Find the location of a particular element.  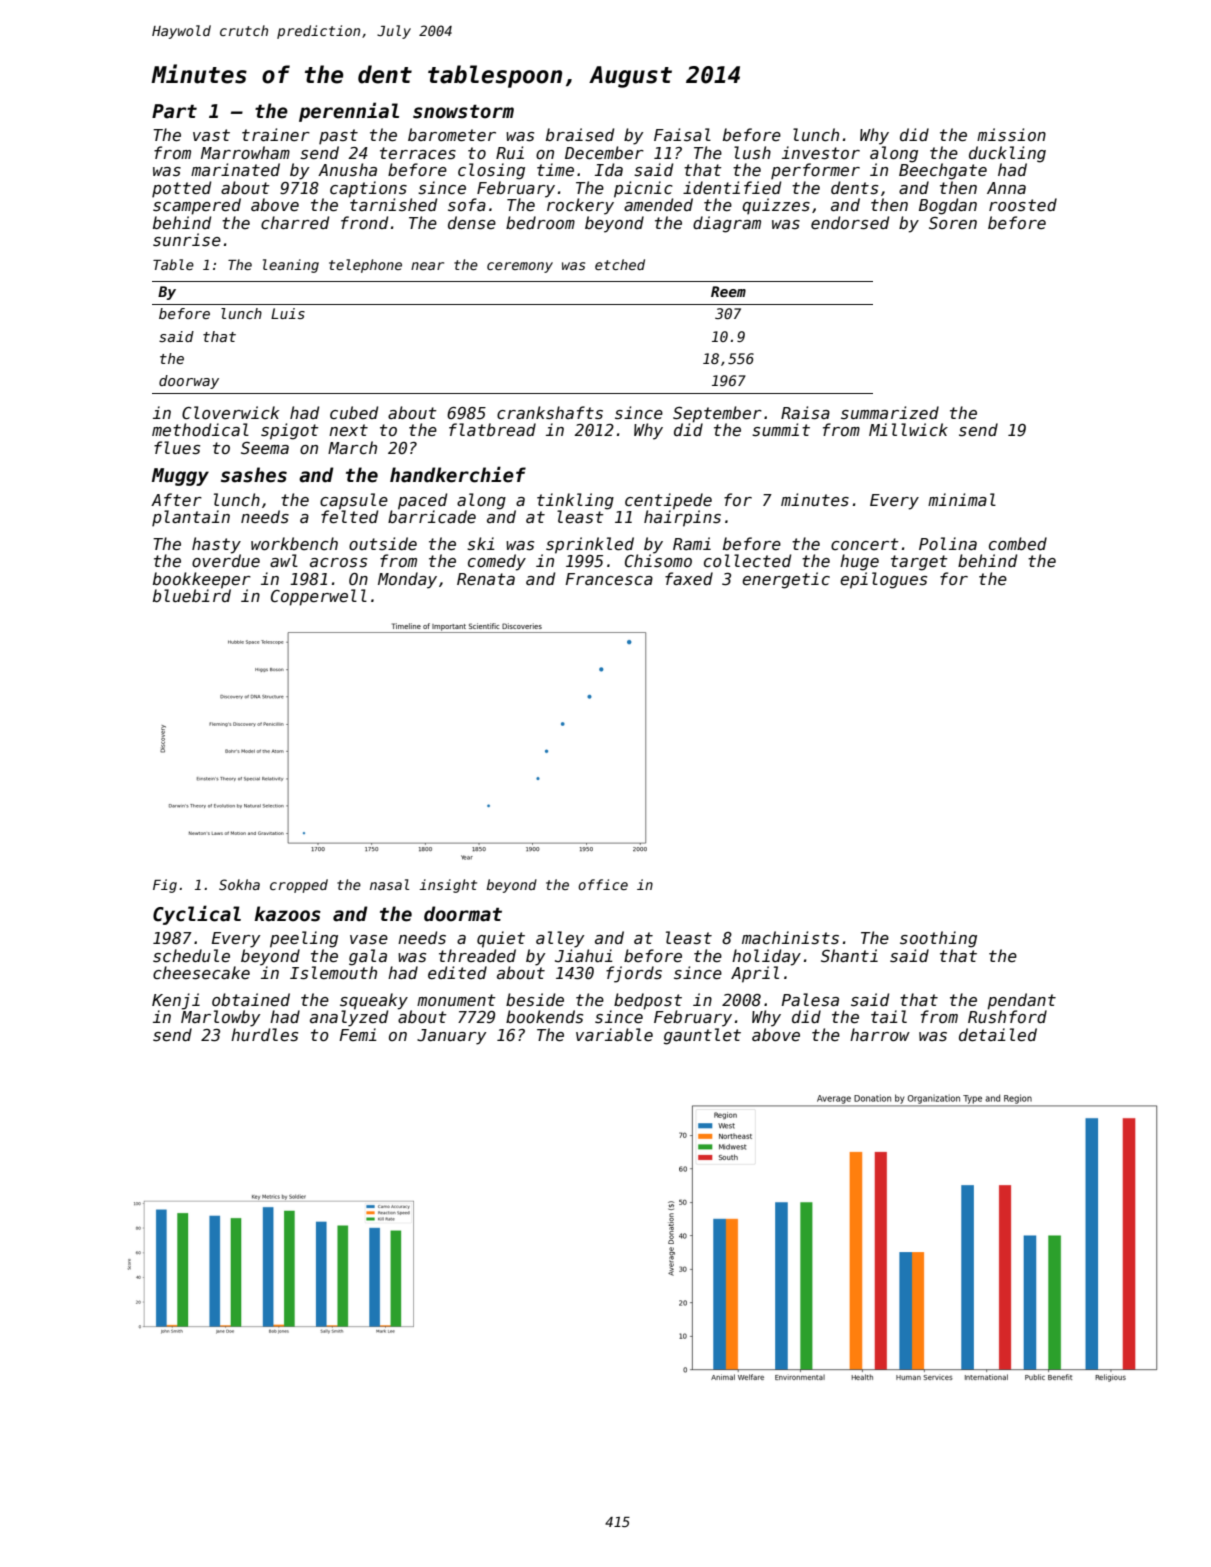

office is located at coordinates (603, 884).
